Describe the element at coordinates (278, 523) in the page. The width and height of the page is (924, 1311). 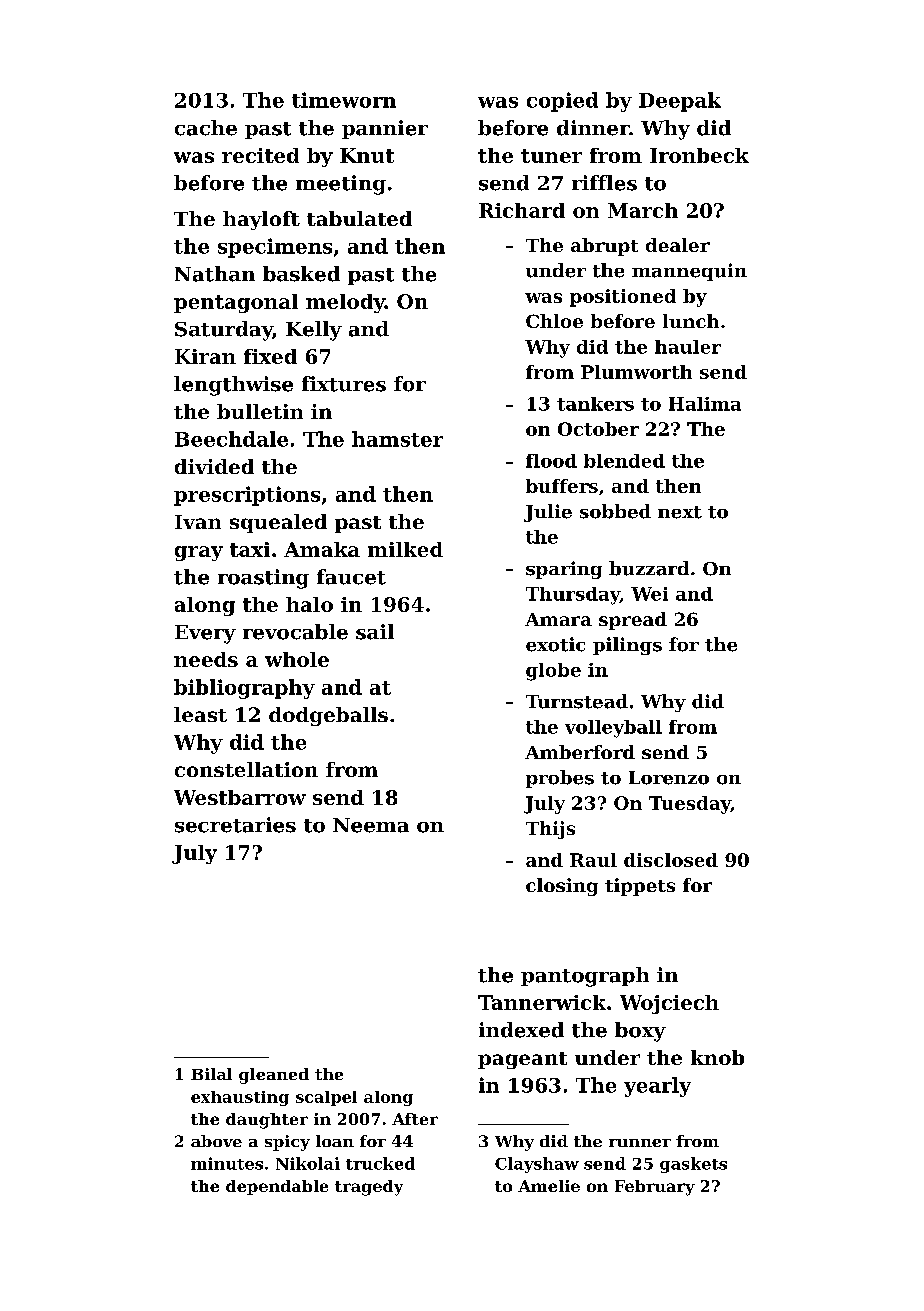
I see `squealed` at that location.
